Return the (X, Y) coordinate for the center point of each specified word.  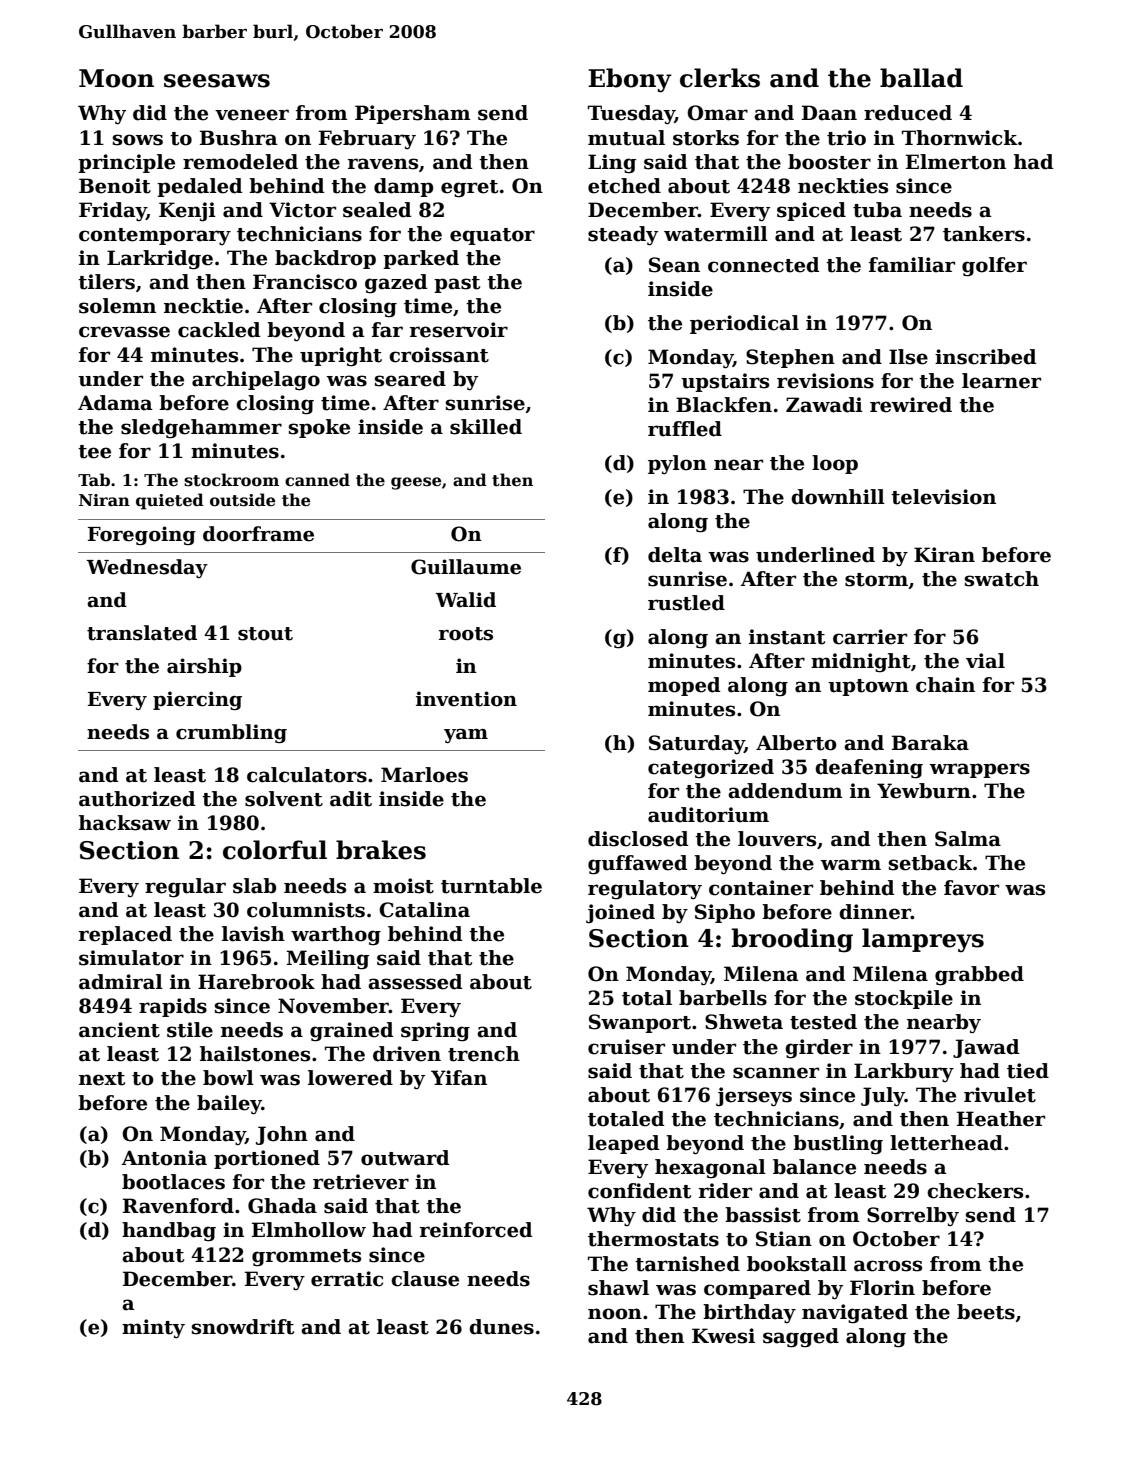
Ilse (908, 357)
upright (341, 357)
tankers (984, 234)
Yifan (459, 1078)
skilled (486, 427)
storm (876, 580)
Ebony (630, 80)
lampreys (923, 940)
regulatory (645, 890)
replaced (125, 935)
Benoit (115, 186)
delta (675, 555)
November (333, 1006)
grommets (306, 1258)
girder (819, 1048)
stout (265, 634)
